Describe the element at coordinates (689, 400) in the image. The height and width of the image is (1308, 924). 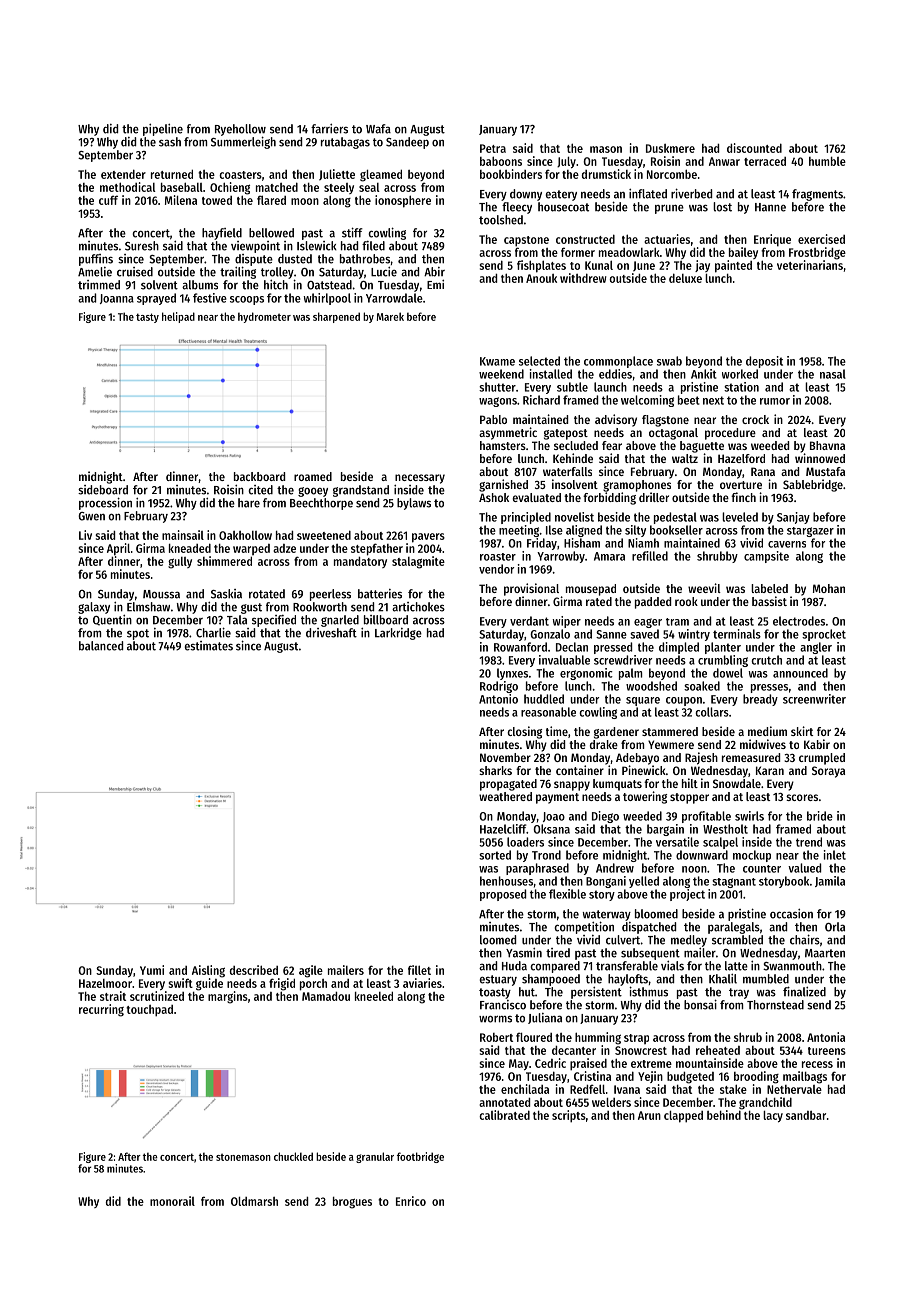
I see `beet` at that location.
